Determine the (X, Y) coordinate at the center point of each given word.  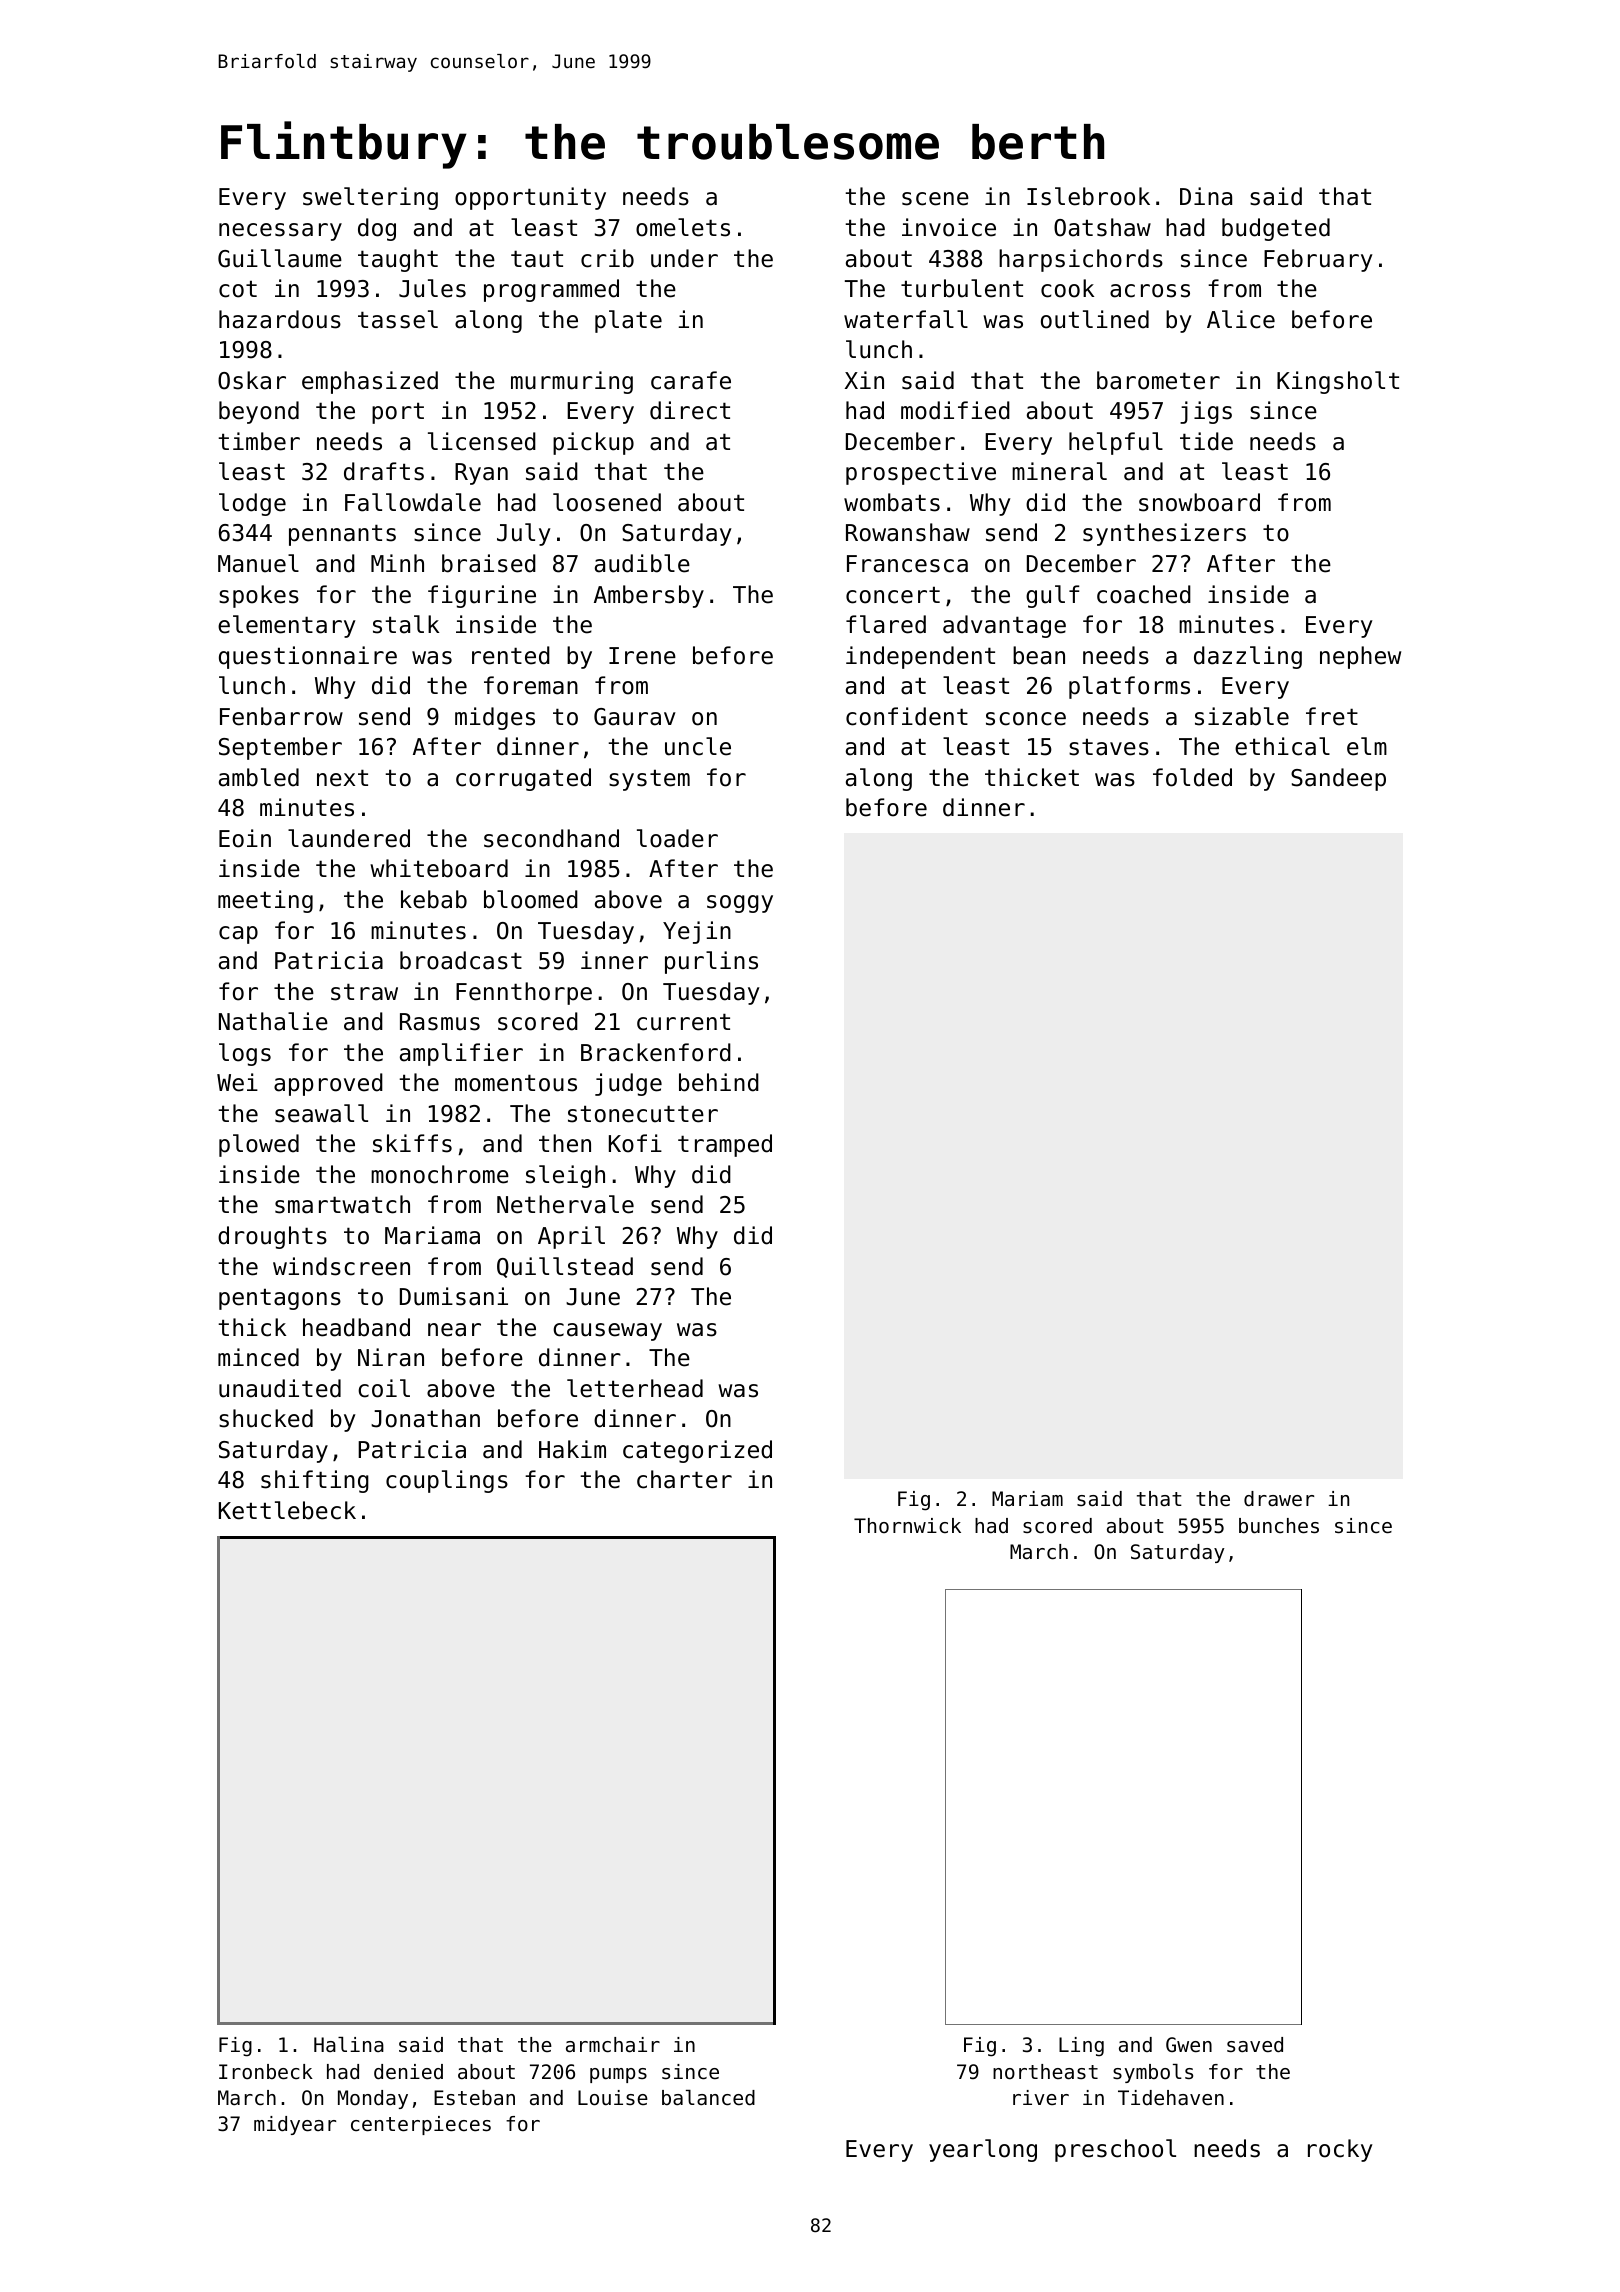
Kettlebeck (287, 1510)
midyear (295, 2125)
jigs (1206, 412)
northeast (1045, 2072)
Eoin (245, 838)
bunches (1279, 1526)
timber (259, 441)
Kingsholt (1338, 382)
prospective (921, 473)
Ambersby (649, 596)
